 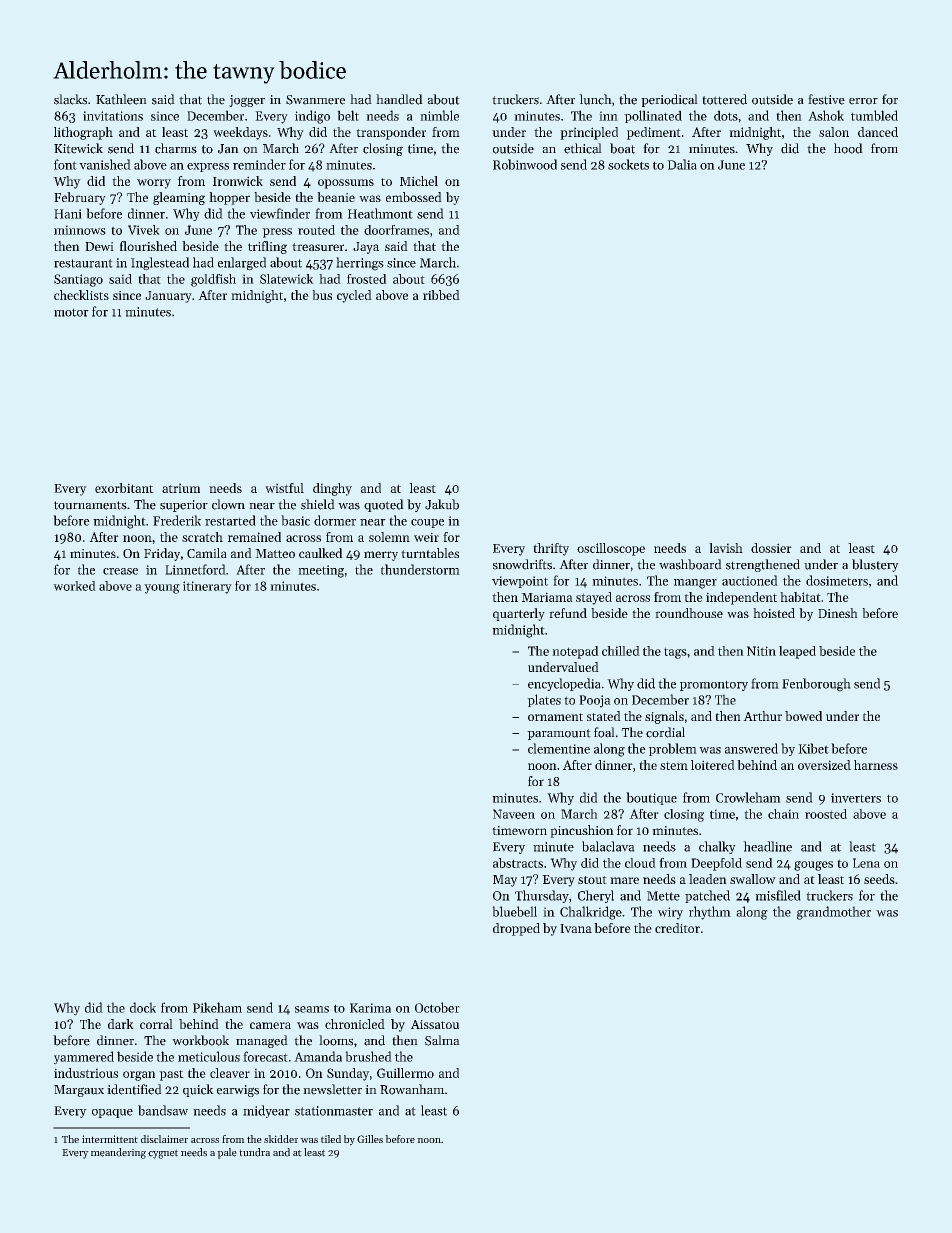 What do you see at coordinates (412, 1089) in the image?
I see `Rowanham` at bounding box center [412, 1089].
